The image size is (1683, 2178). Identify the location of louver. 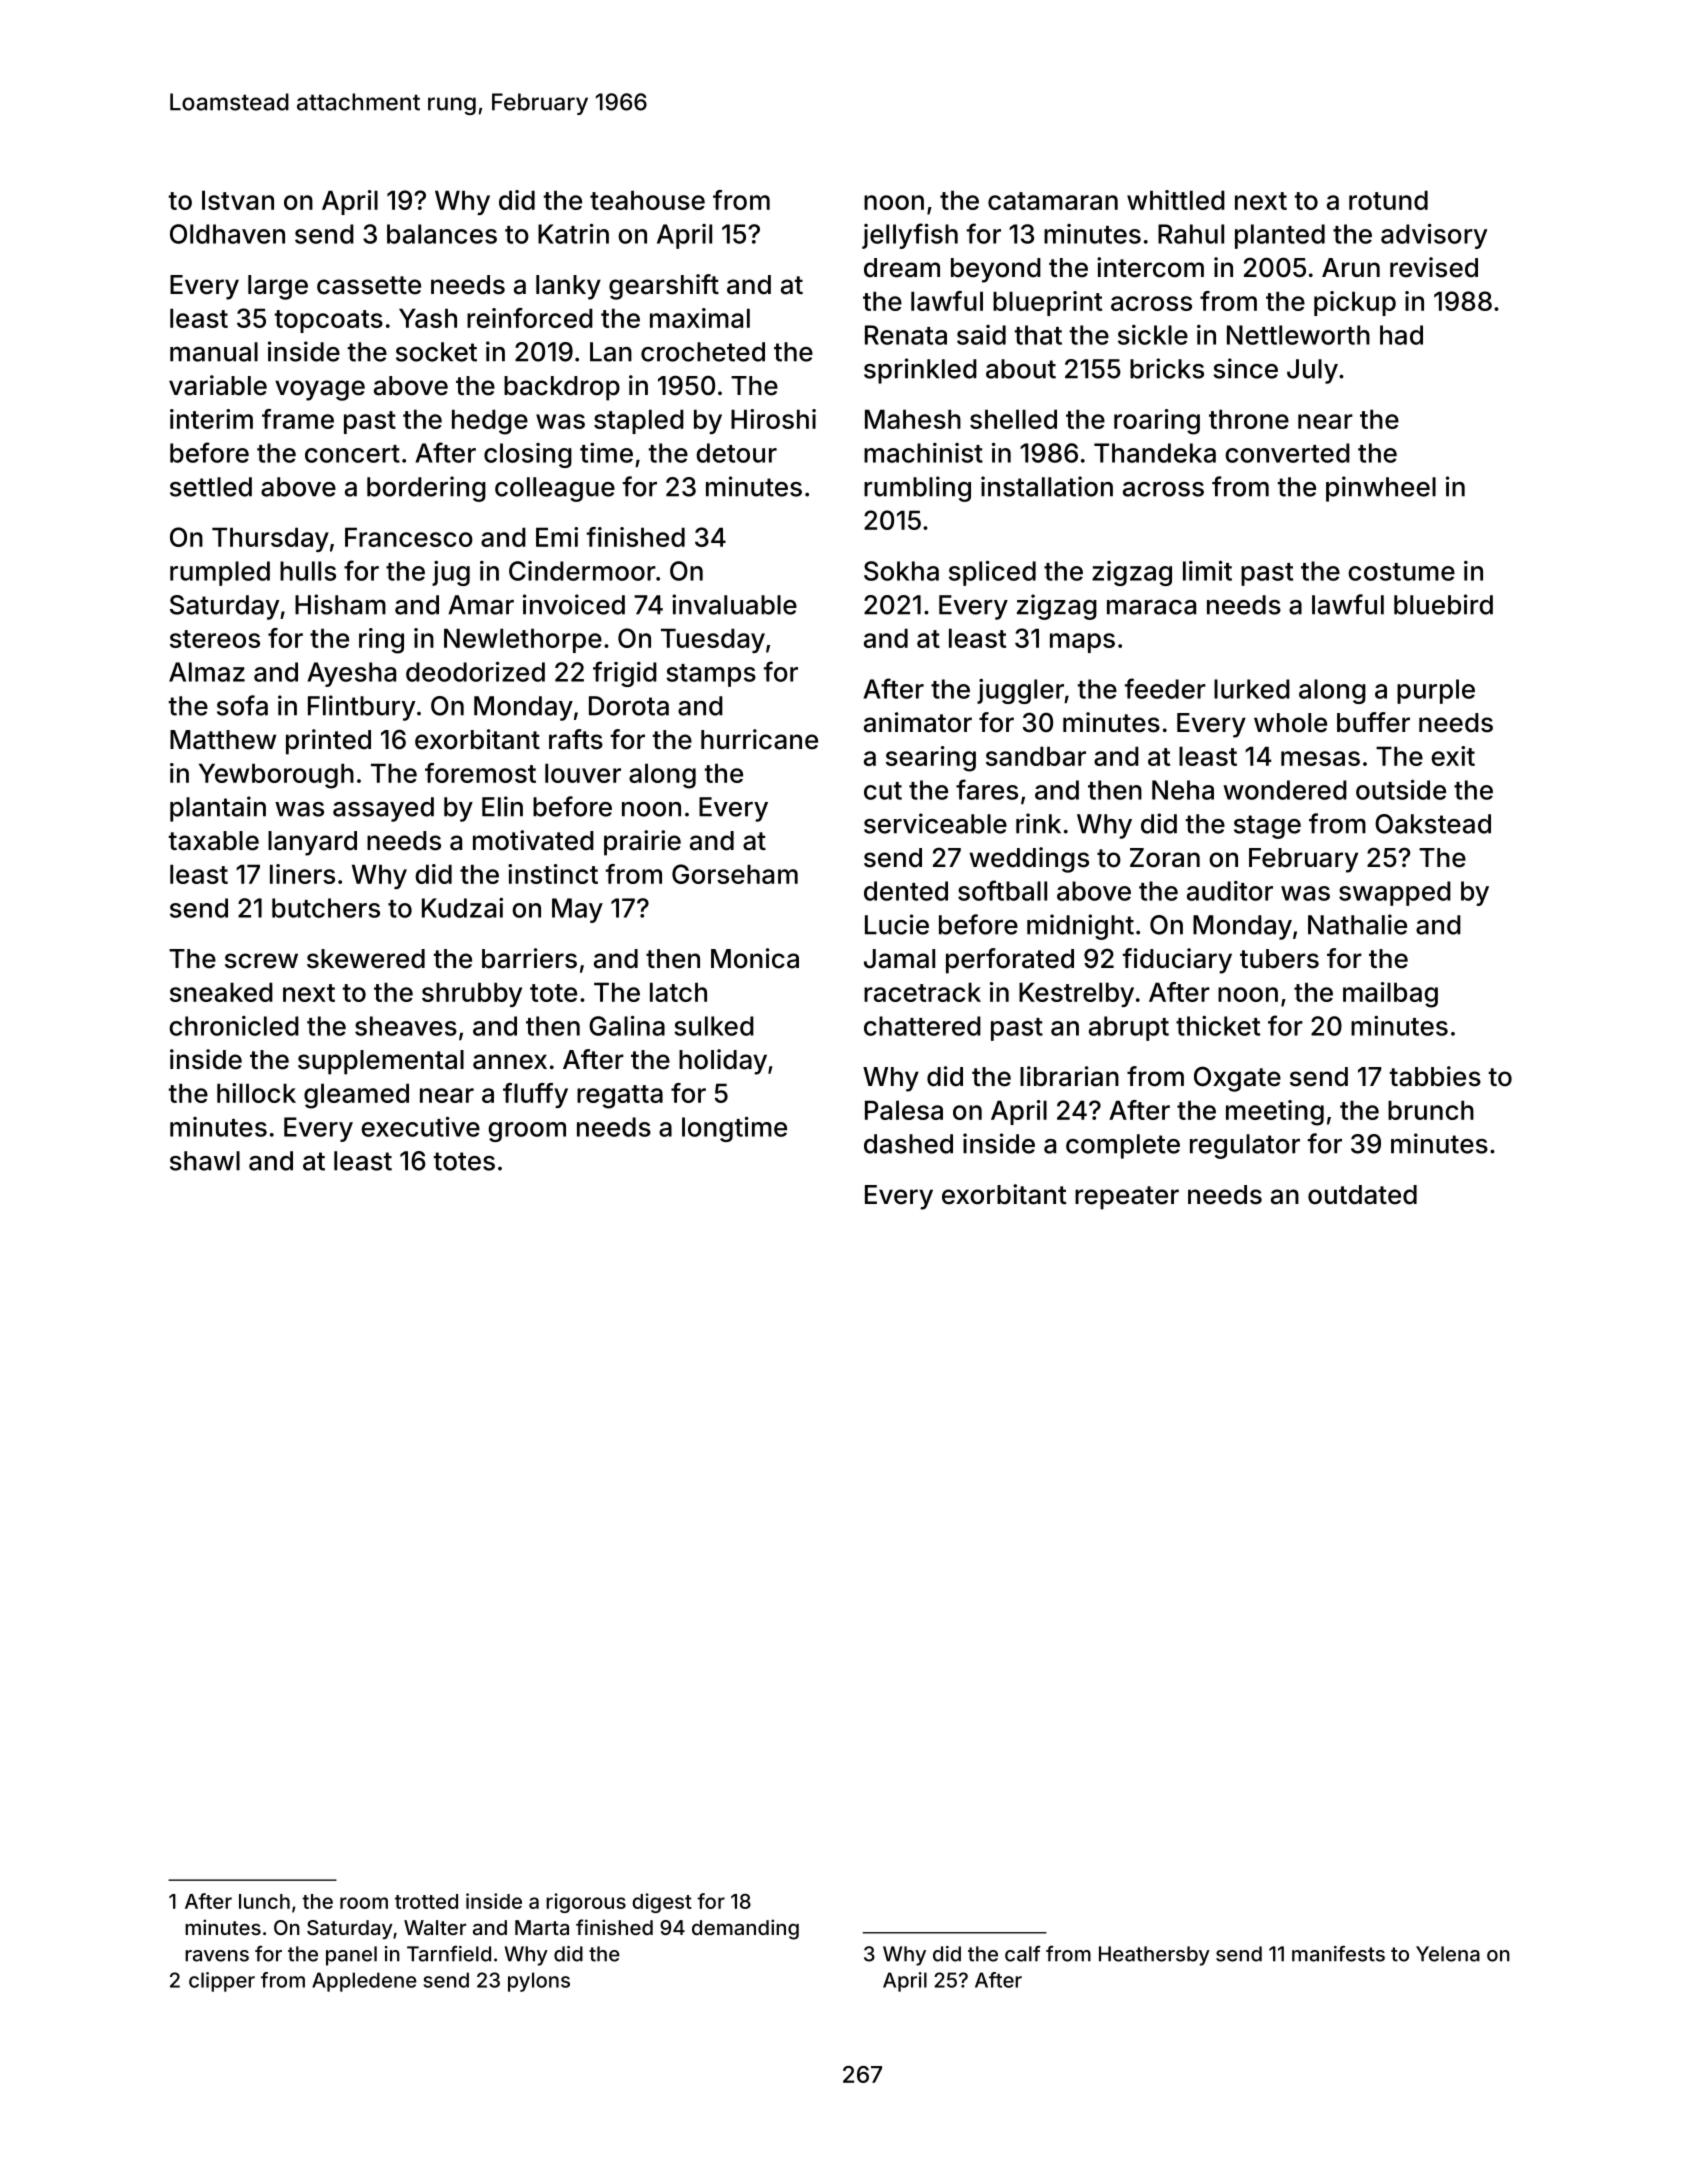
(583, 773).
